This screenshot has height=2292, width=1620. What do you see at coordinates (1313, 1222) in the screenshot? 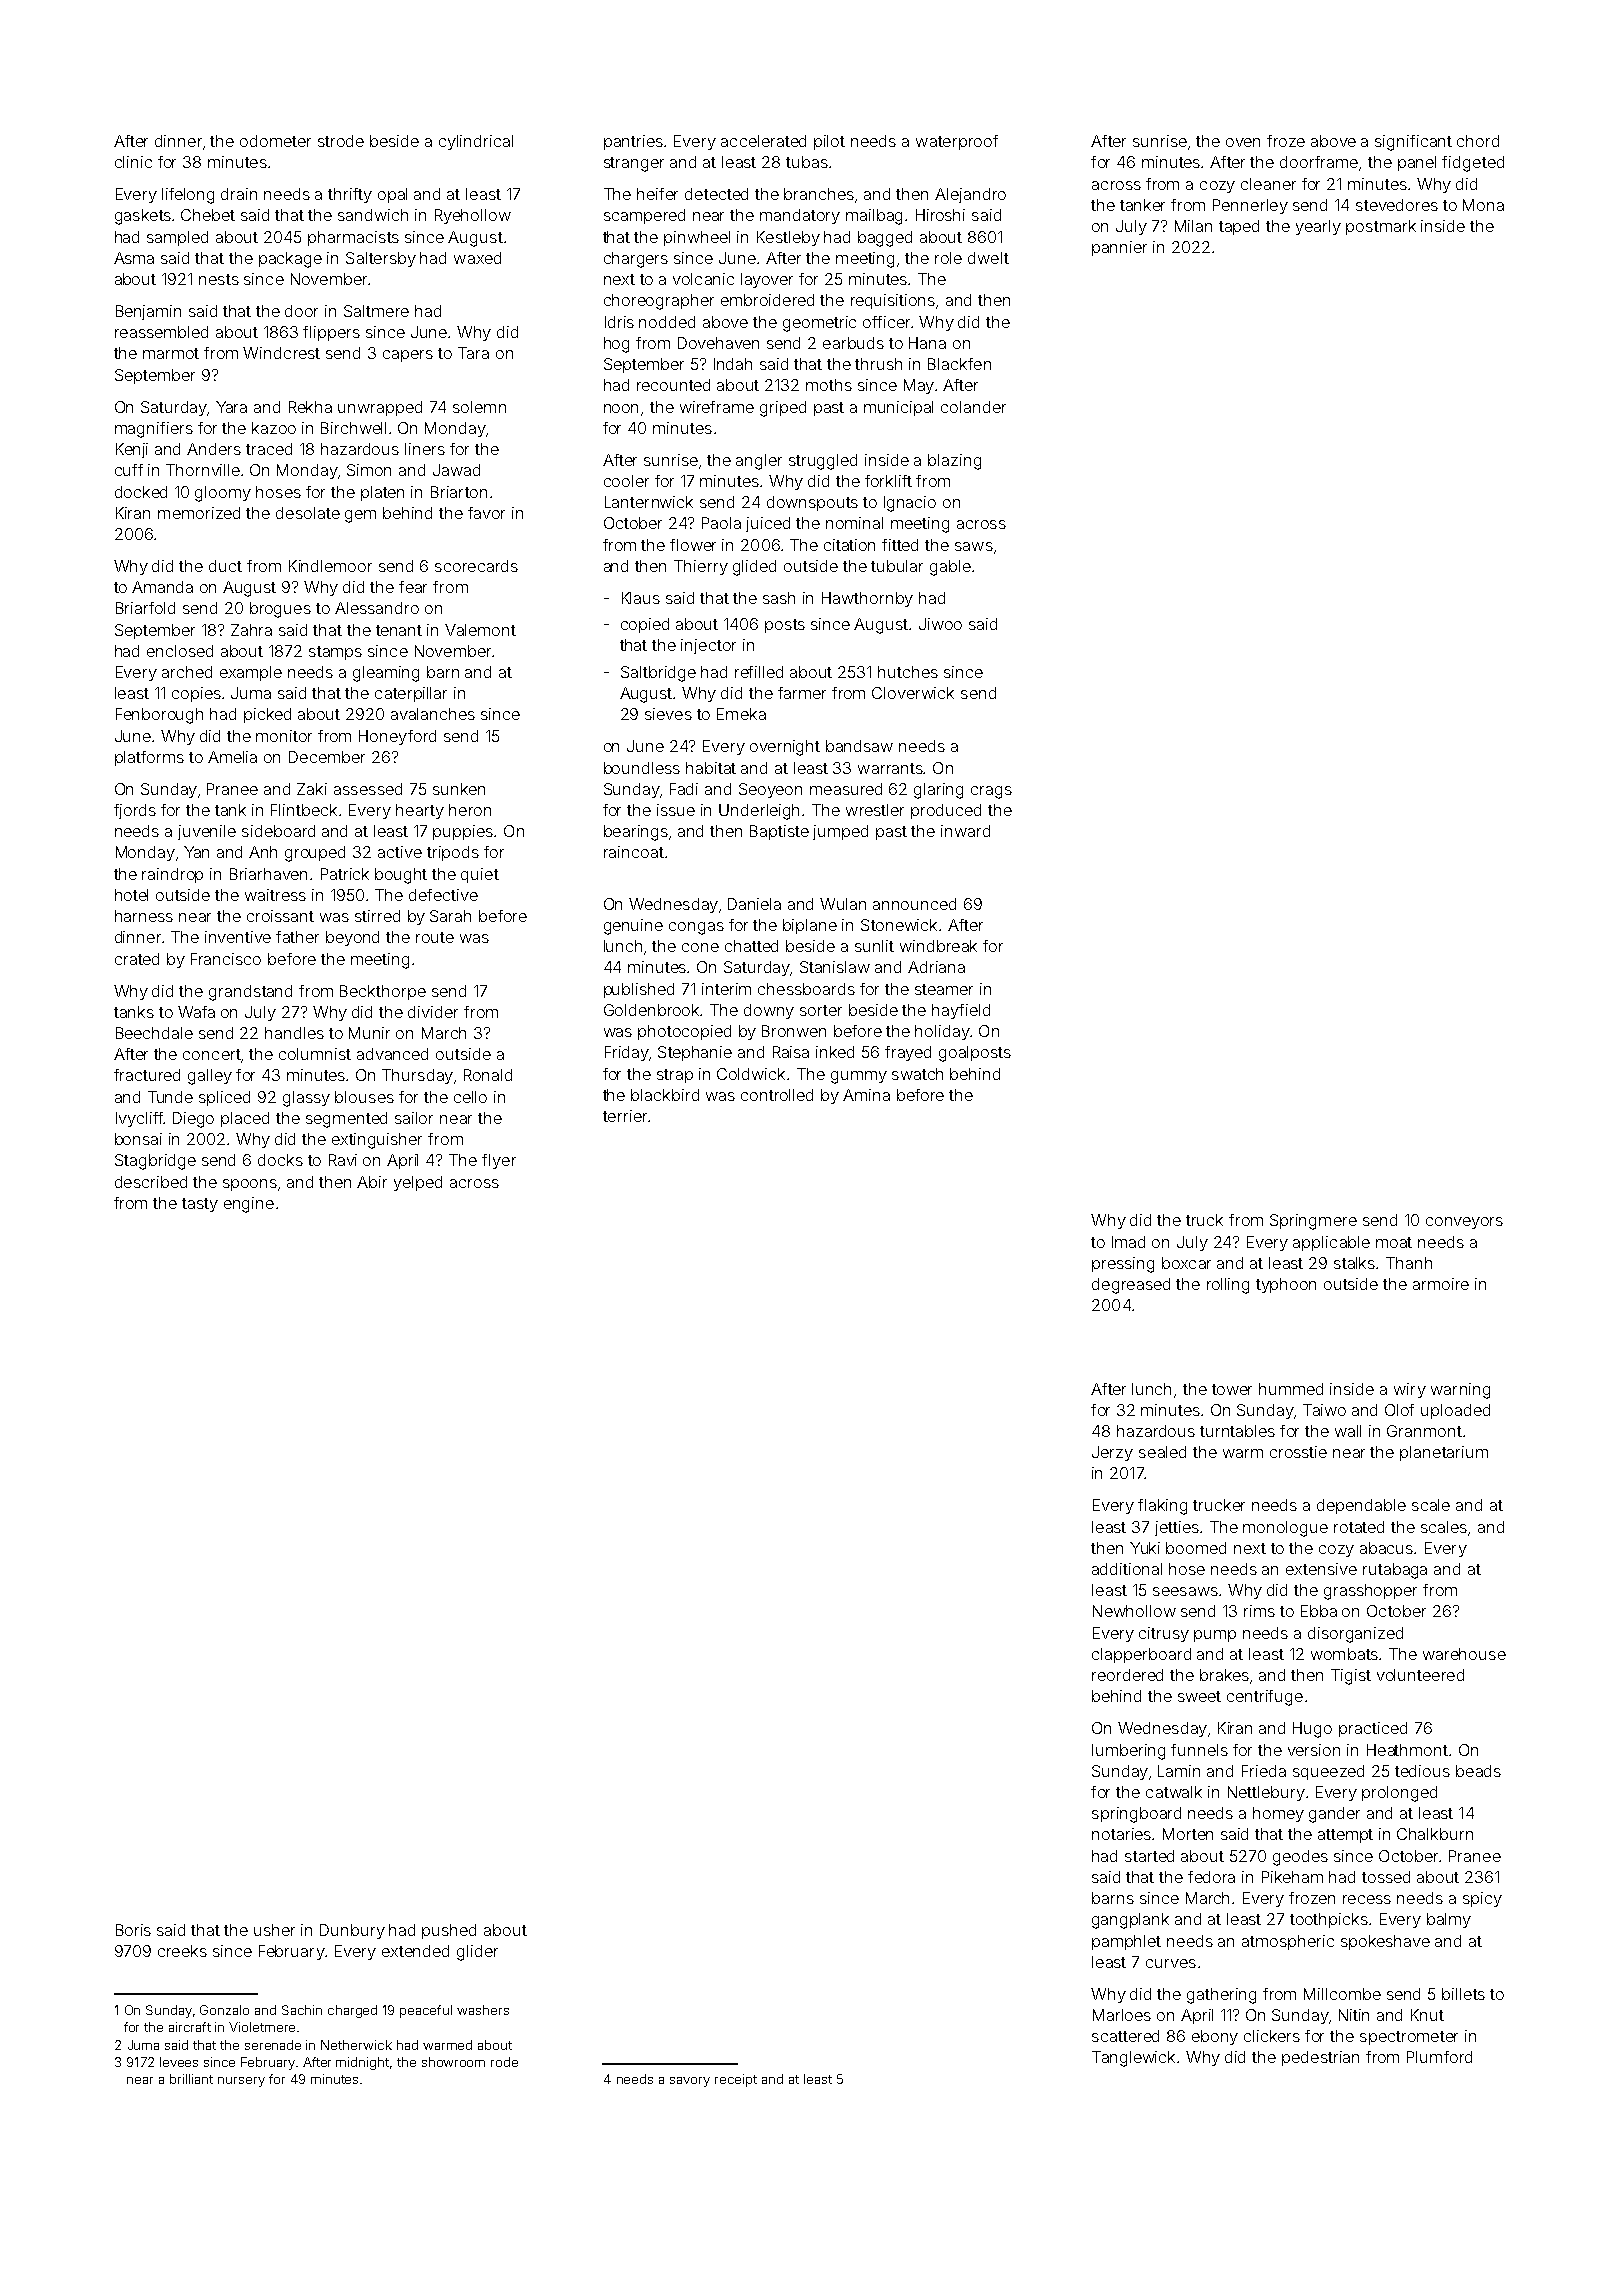
I see `Springmere` at bounding box center [1313, 1222].
